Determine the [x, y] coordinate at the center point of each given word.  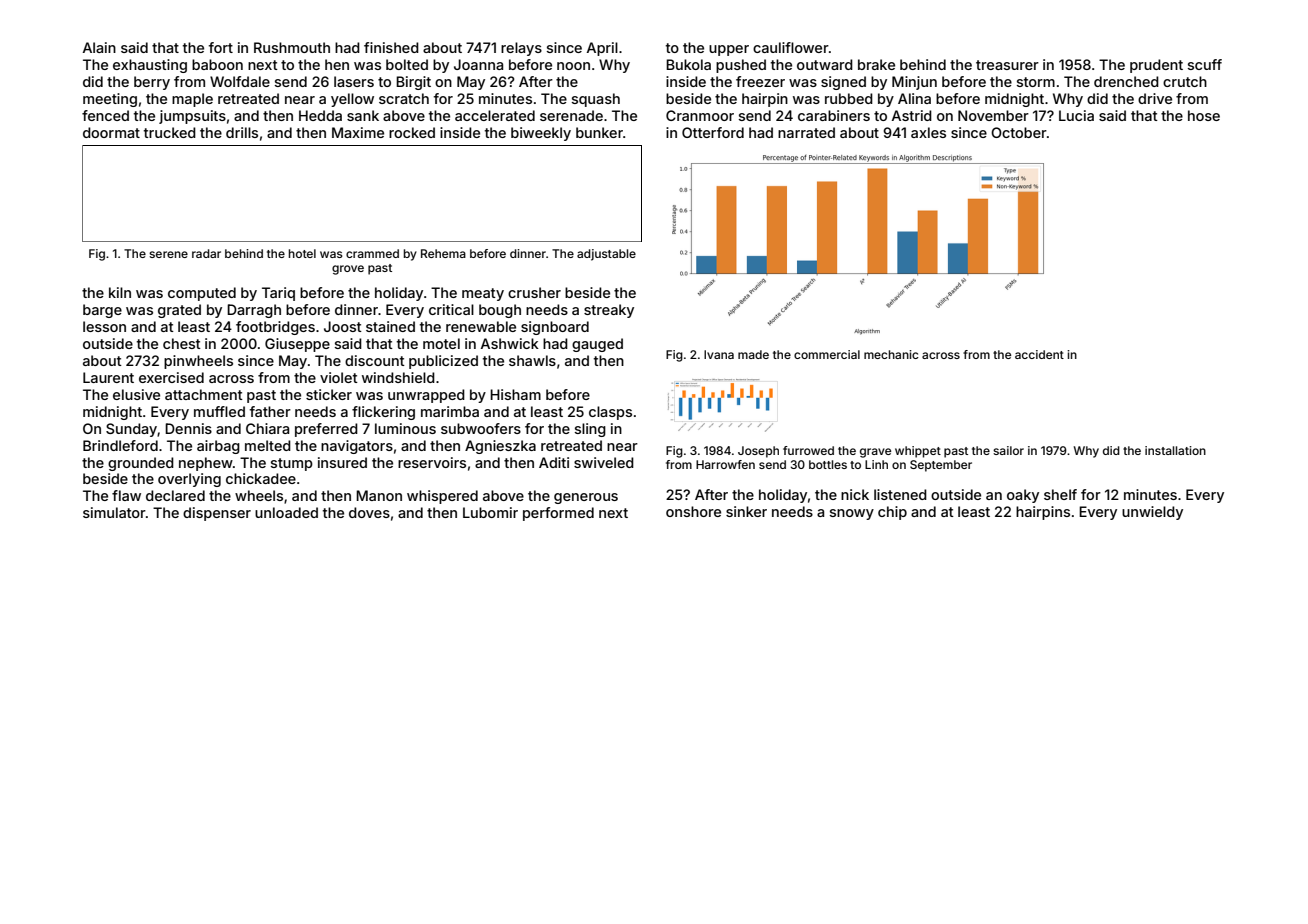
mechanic [891, 354]
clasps [610, 413]
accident [1039, 354]
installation [1175, 450]
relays [521, 49]
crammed [372, 253]
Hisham [515, 394]
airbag [218, 447]
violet [339, 377]
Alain [99, 47]
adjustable [606, 255]
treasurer [1007, 65]
